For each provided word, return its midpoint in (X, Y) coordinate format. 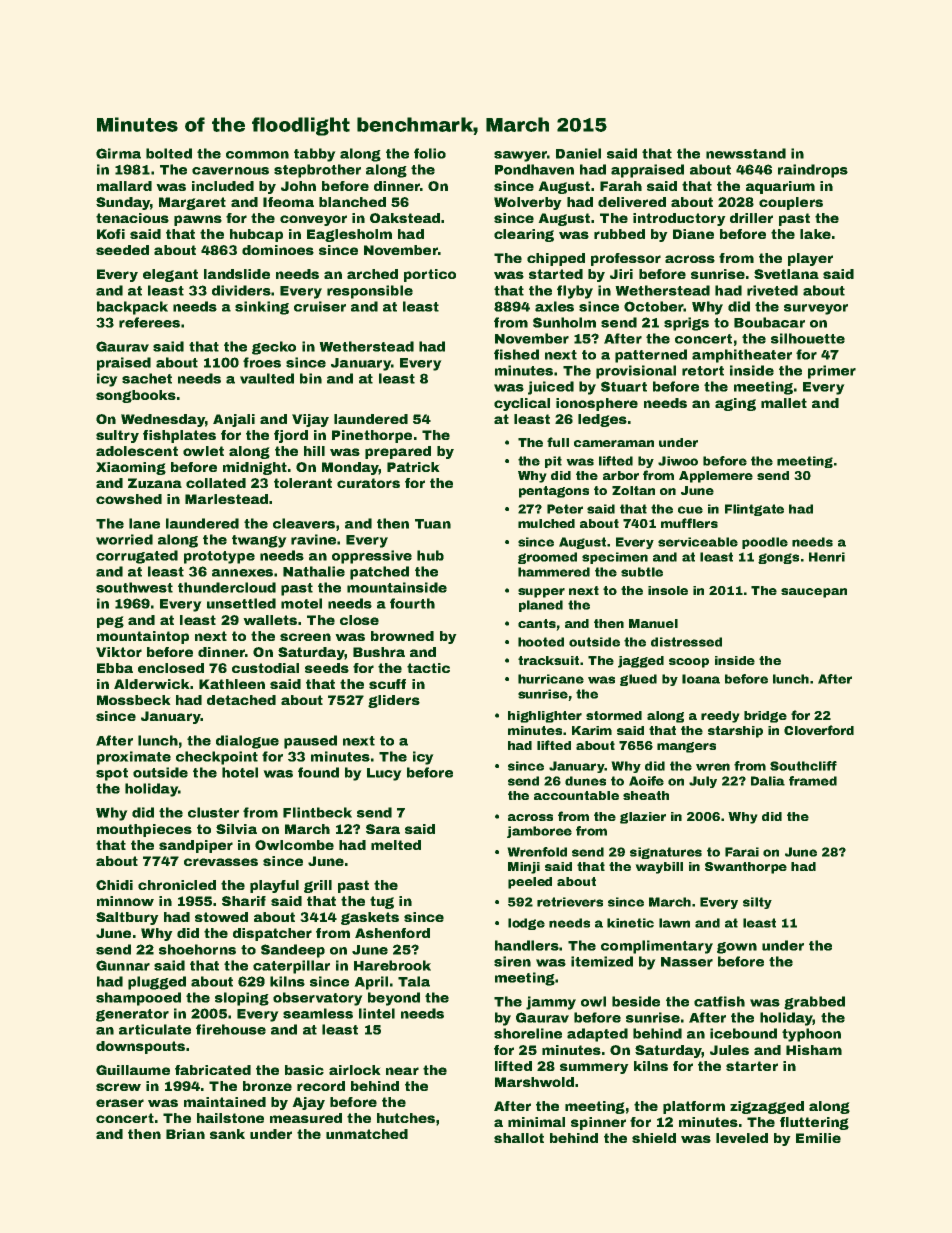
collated (216, 483)
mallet (784, 403)
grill (318, 886)
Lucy (384, 774)
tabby (314, 155)
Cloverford (819, 730)
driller (751, 218)
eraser (120, 1103)
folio (430, 153)
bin (311, 378)
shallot (519, 1138)
